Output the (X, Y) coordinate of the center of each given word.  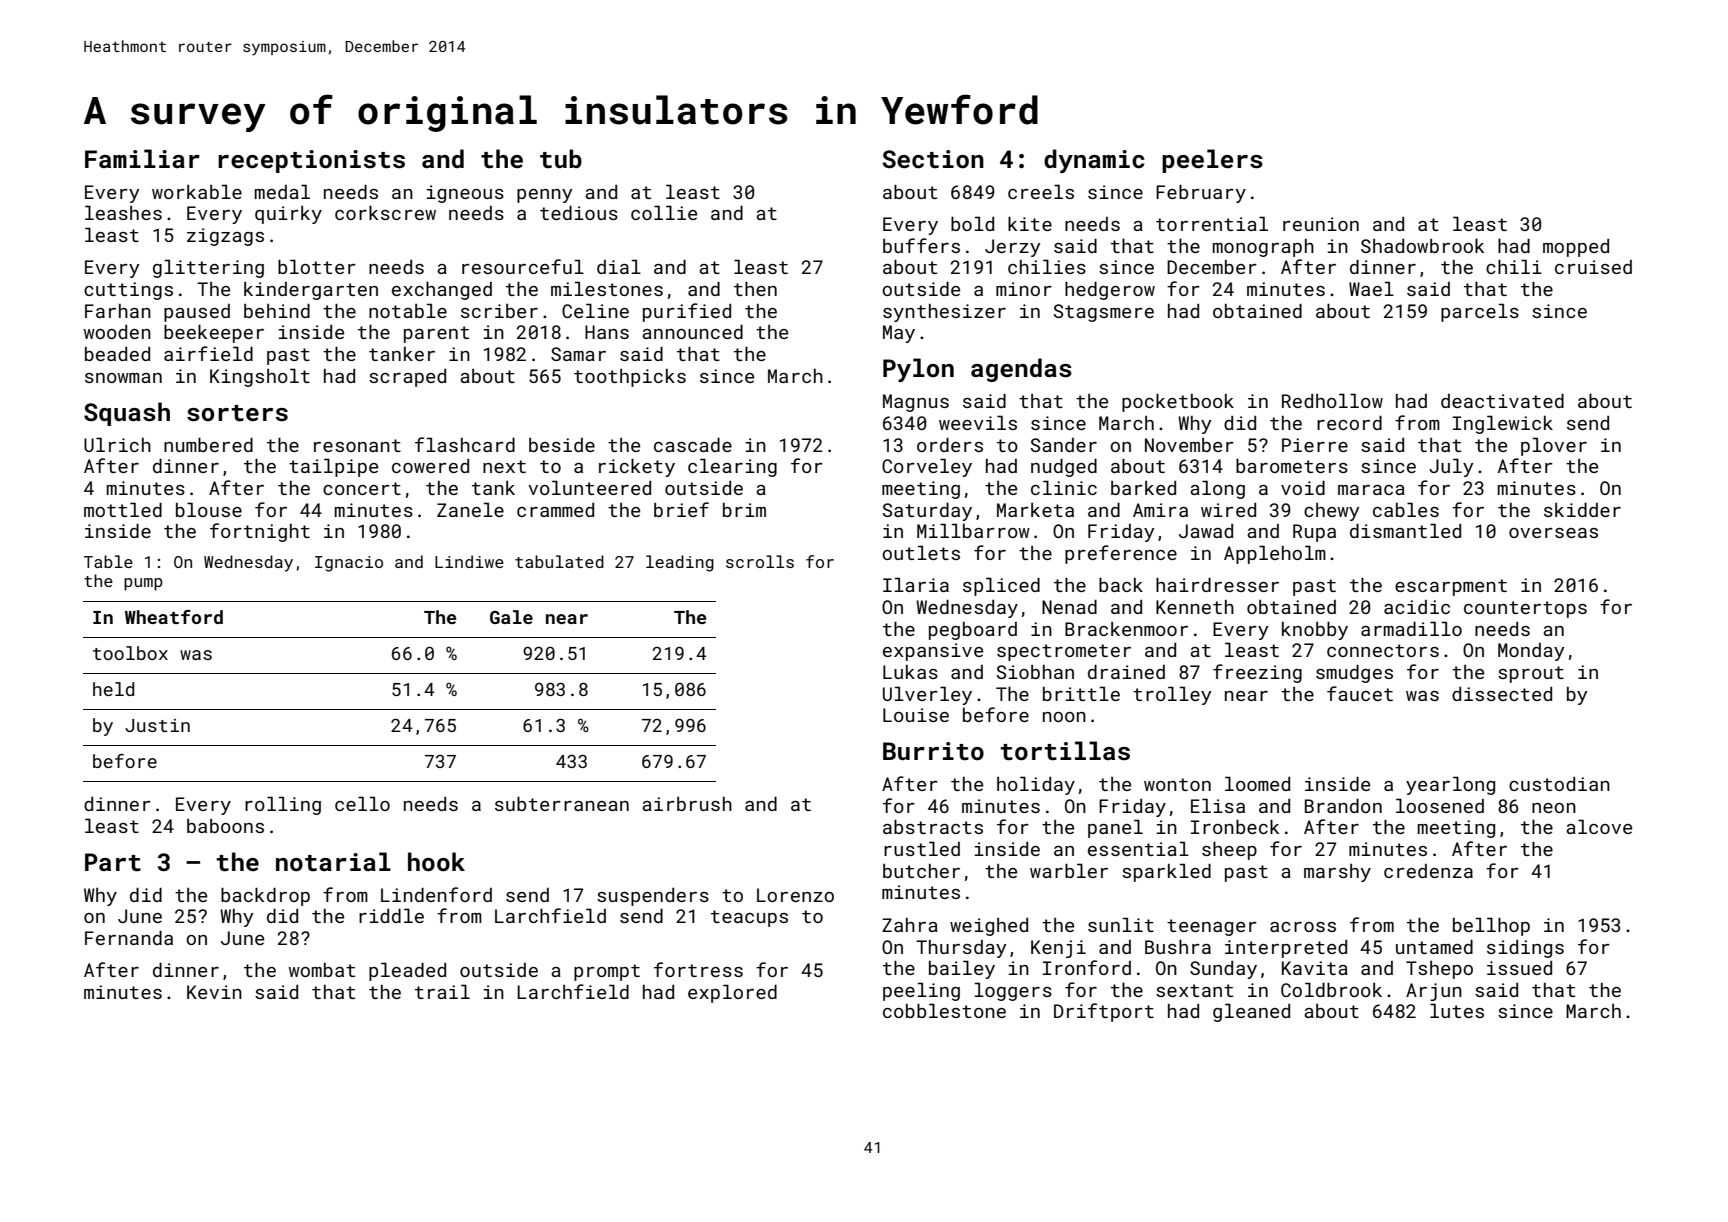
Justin (157, 725)
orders (950, 444)
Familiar (142, 158)
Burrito (933, 751)
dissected (1502, 694)
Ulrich (117, 444)
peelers (1212, 161)
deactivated (1502, 400)
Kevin (214, 992)
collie (664, 212)
